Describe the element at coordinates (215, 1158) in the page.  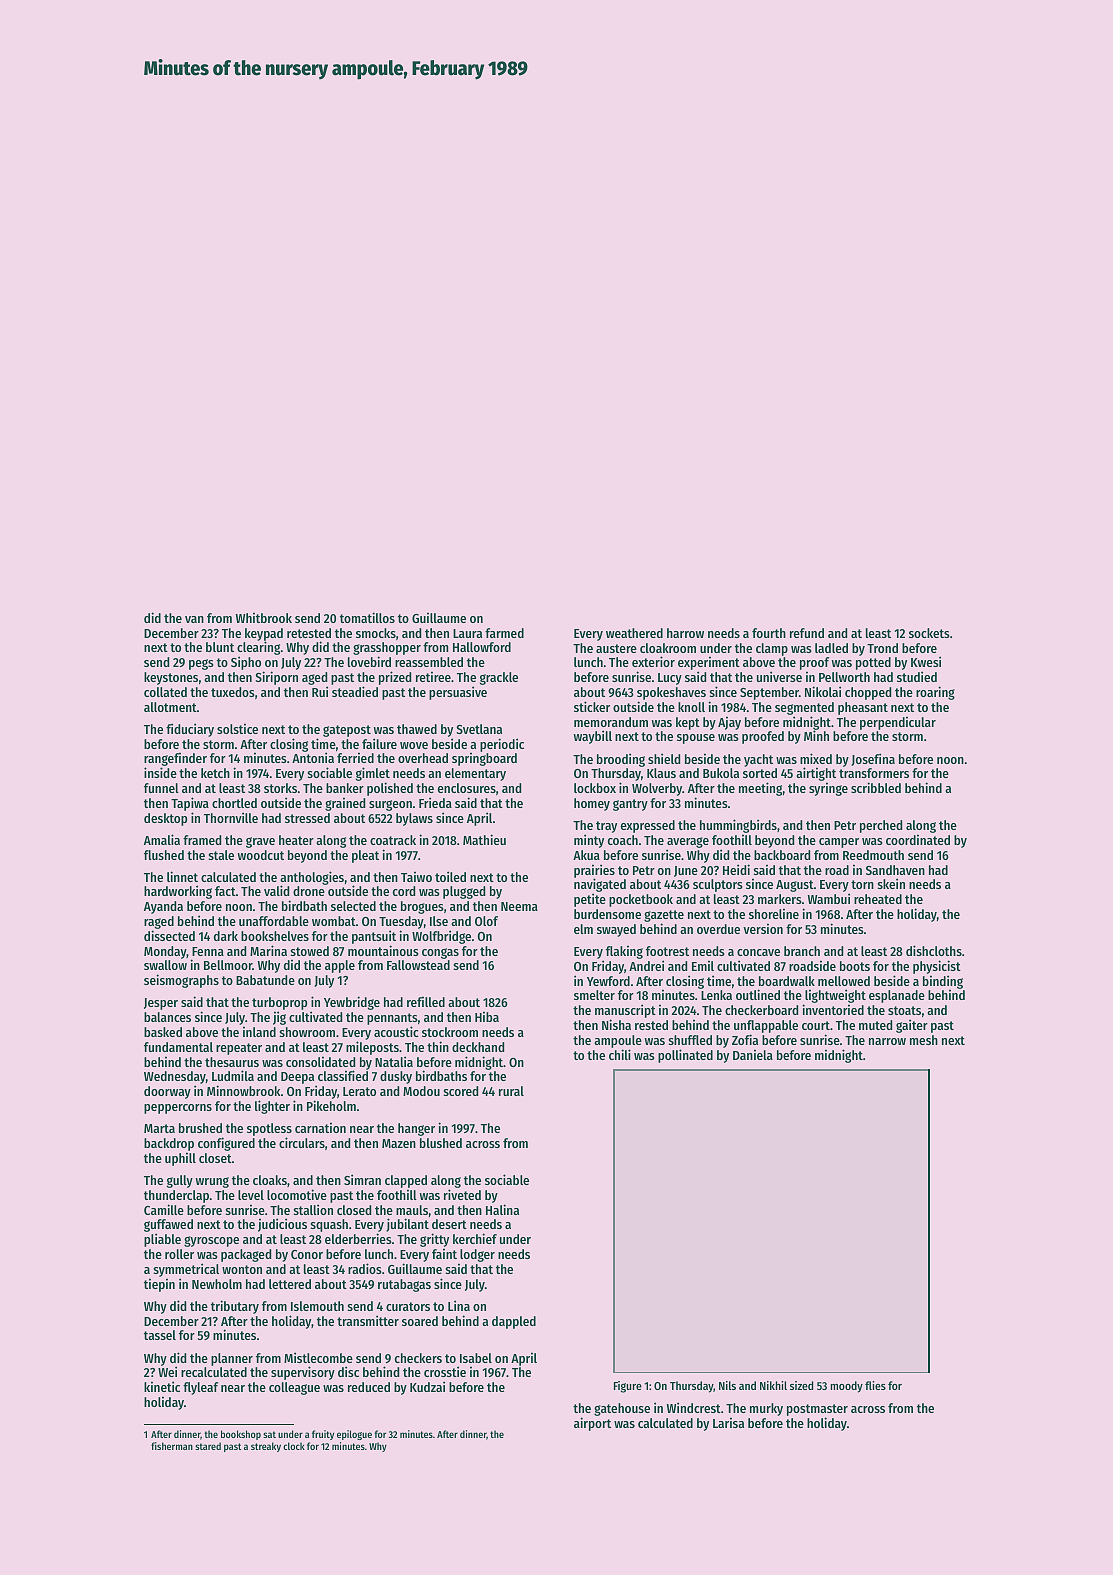
I see `closet` at that location.
